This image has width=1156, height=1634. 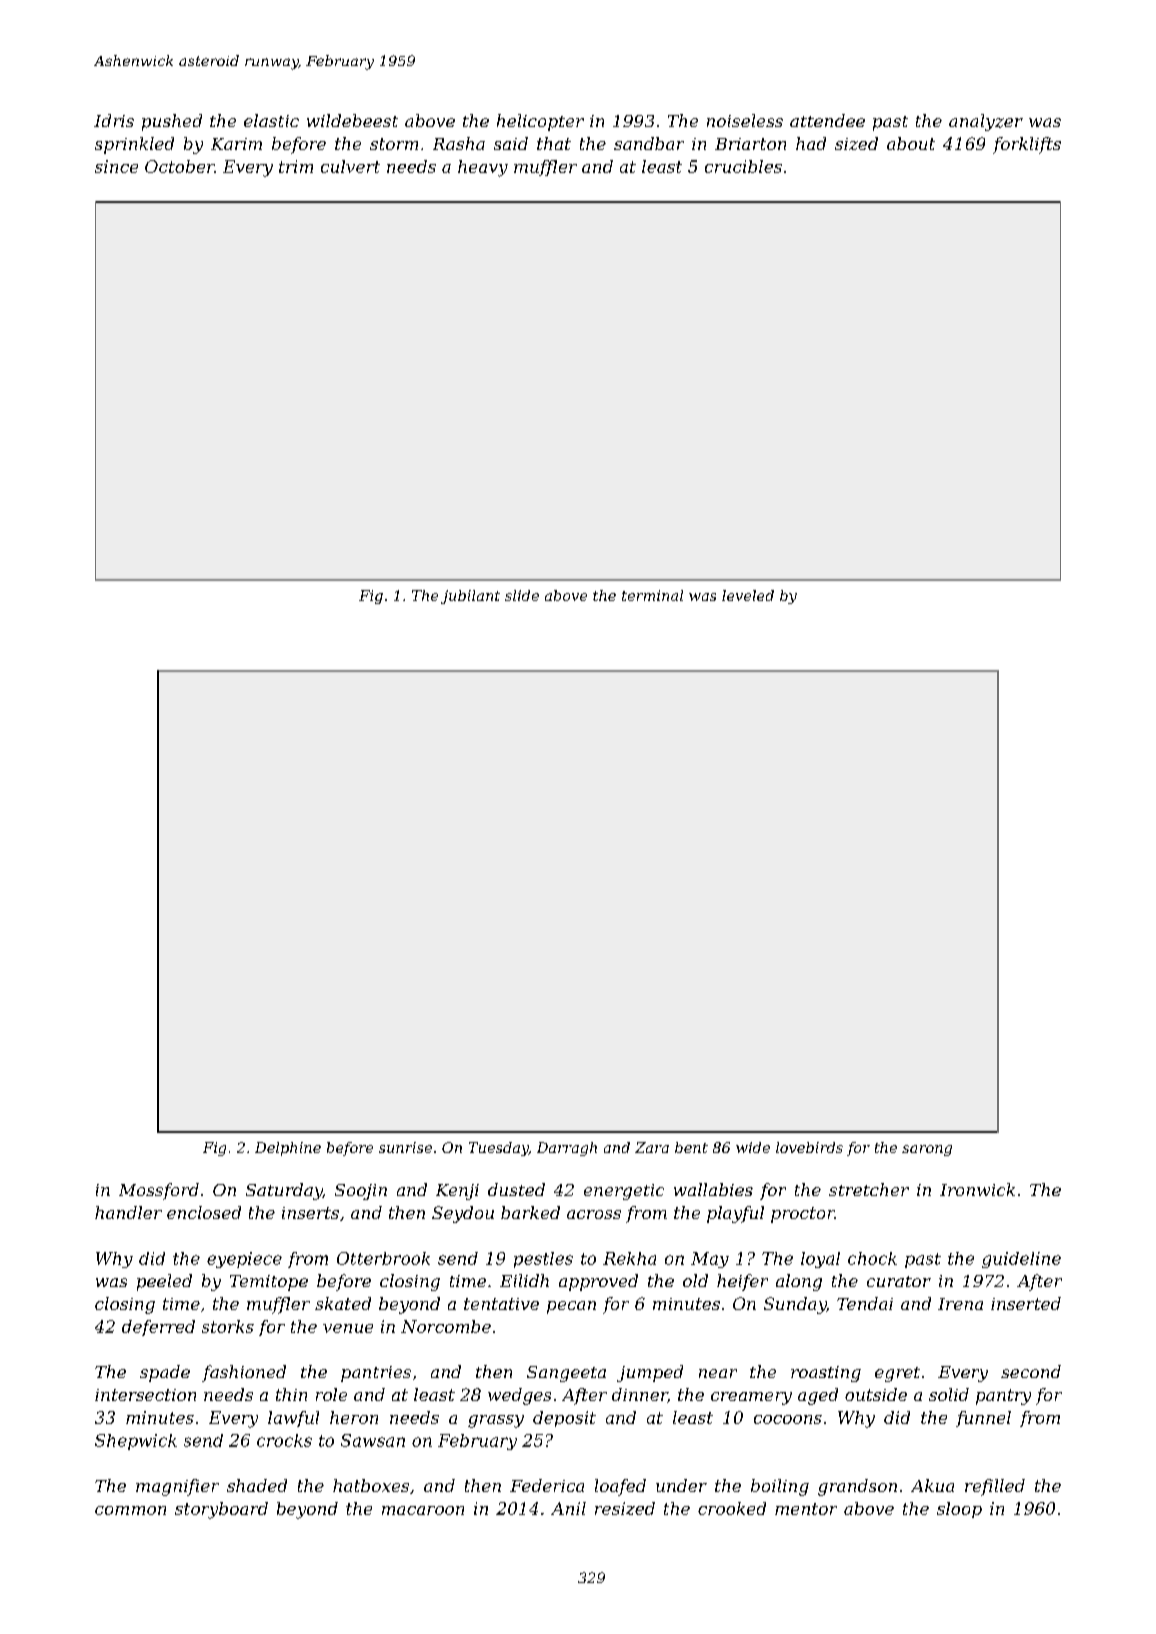 What do you see at coordinates (221, 1510) in the image?
I see `storyboard` at bounding box center [221, 1510].
